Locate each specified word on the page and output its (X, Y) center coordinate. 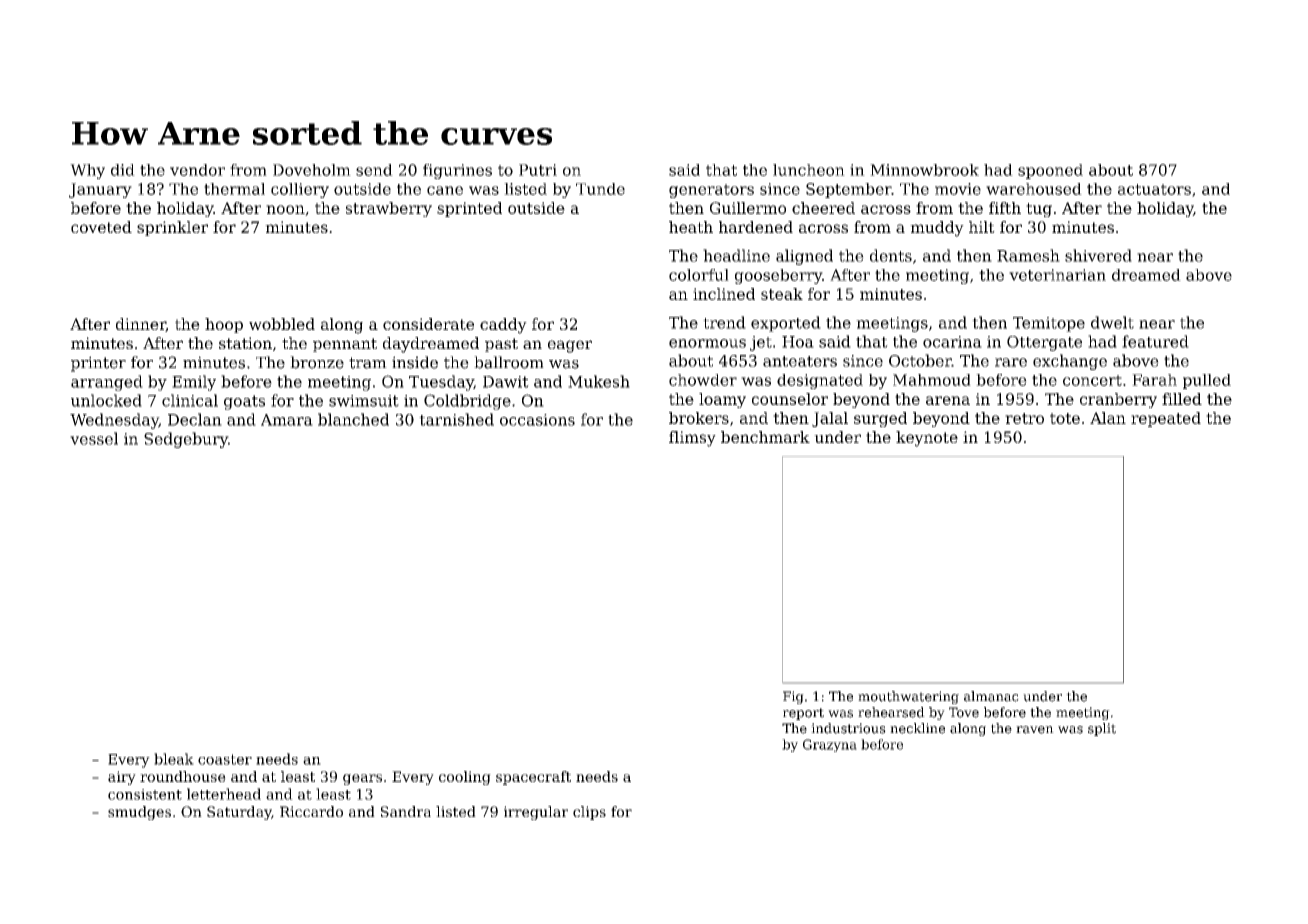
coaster (225, 759)
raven (1035, 730)
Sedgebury (186, 440)
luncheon (809, 170)
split (1102, 729)
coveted (101, 227)
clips (589, 813)
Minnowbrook (924, 170)
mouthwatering (908, 697)
